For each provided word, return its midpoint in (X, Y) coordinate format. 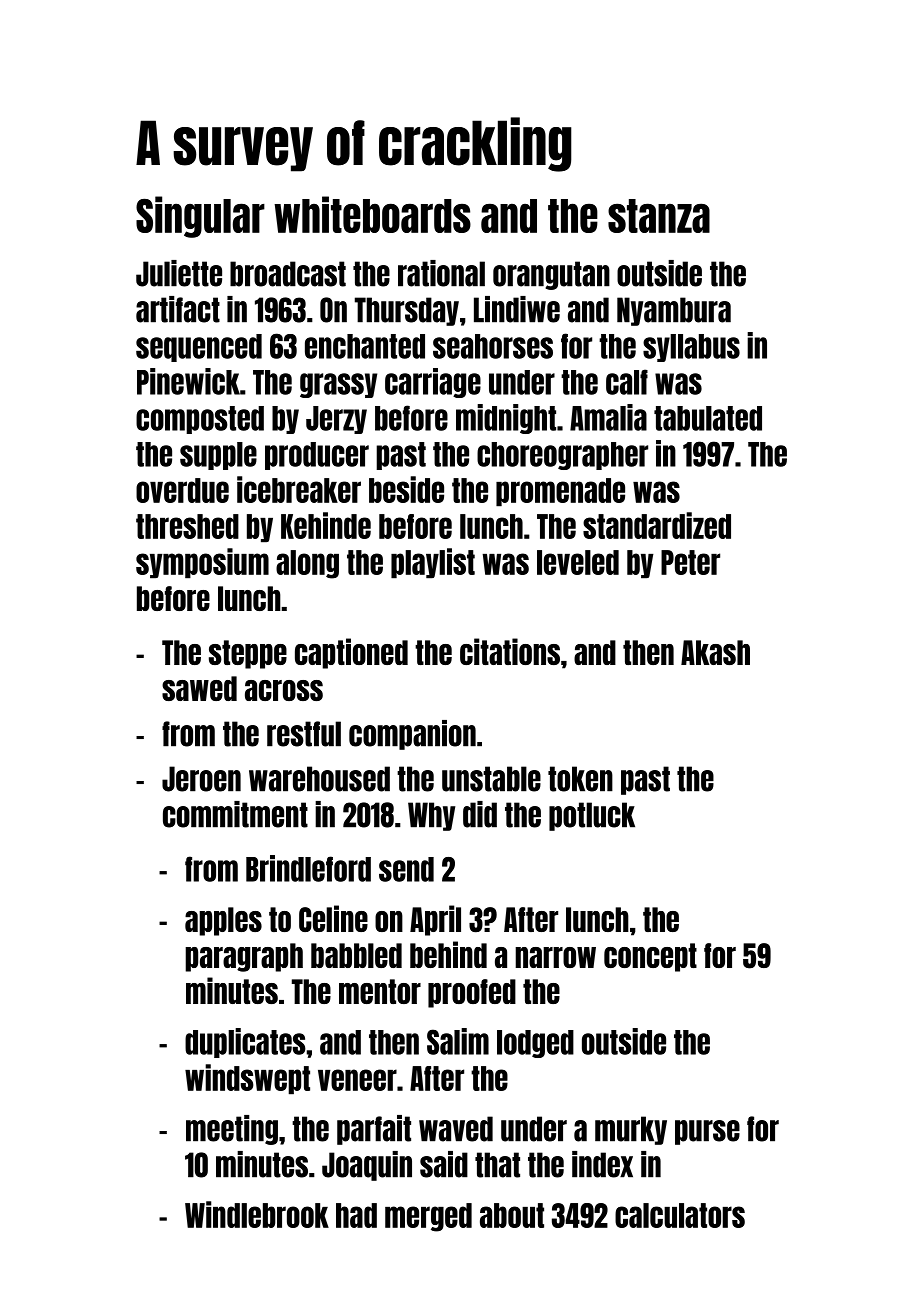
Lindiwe (517, 309)
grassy (338, 385)
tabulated (708, 418)
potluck (592, 816)
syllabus (691, 348)
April (435, 920)
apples (223, 921)
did (480, 814)
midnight (506, 419)
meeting (232, 1130)
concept (650, 957)
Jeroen (201, 779)
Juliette (179, 273)
